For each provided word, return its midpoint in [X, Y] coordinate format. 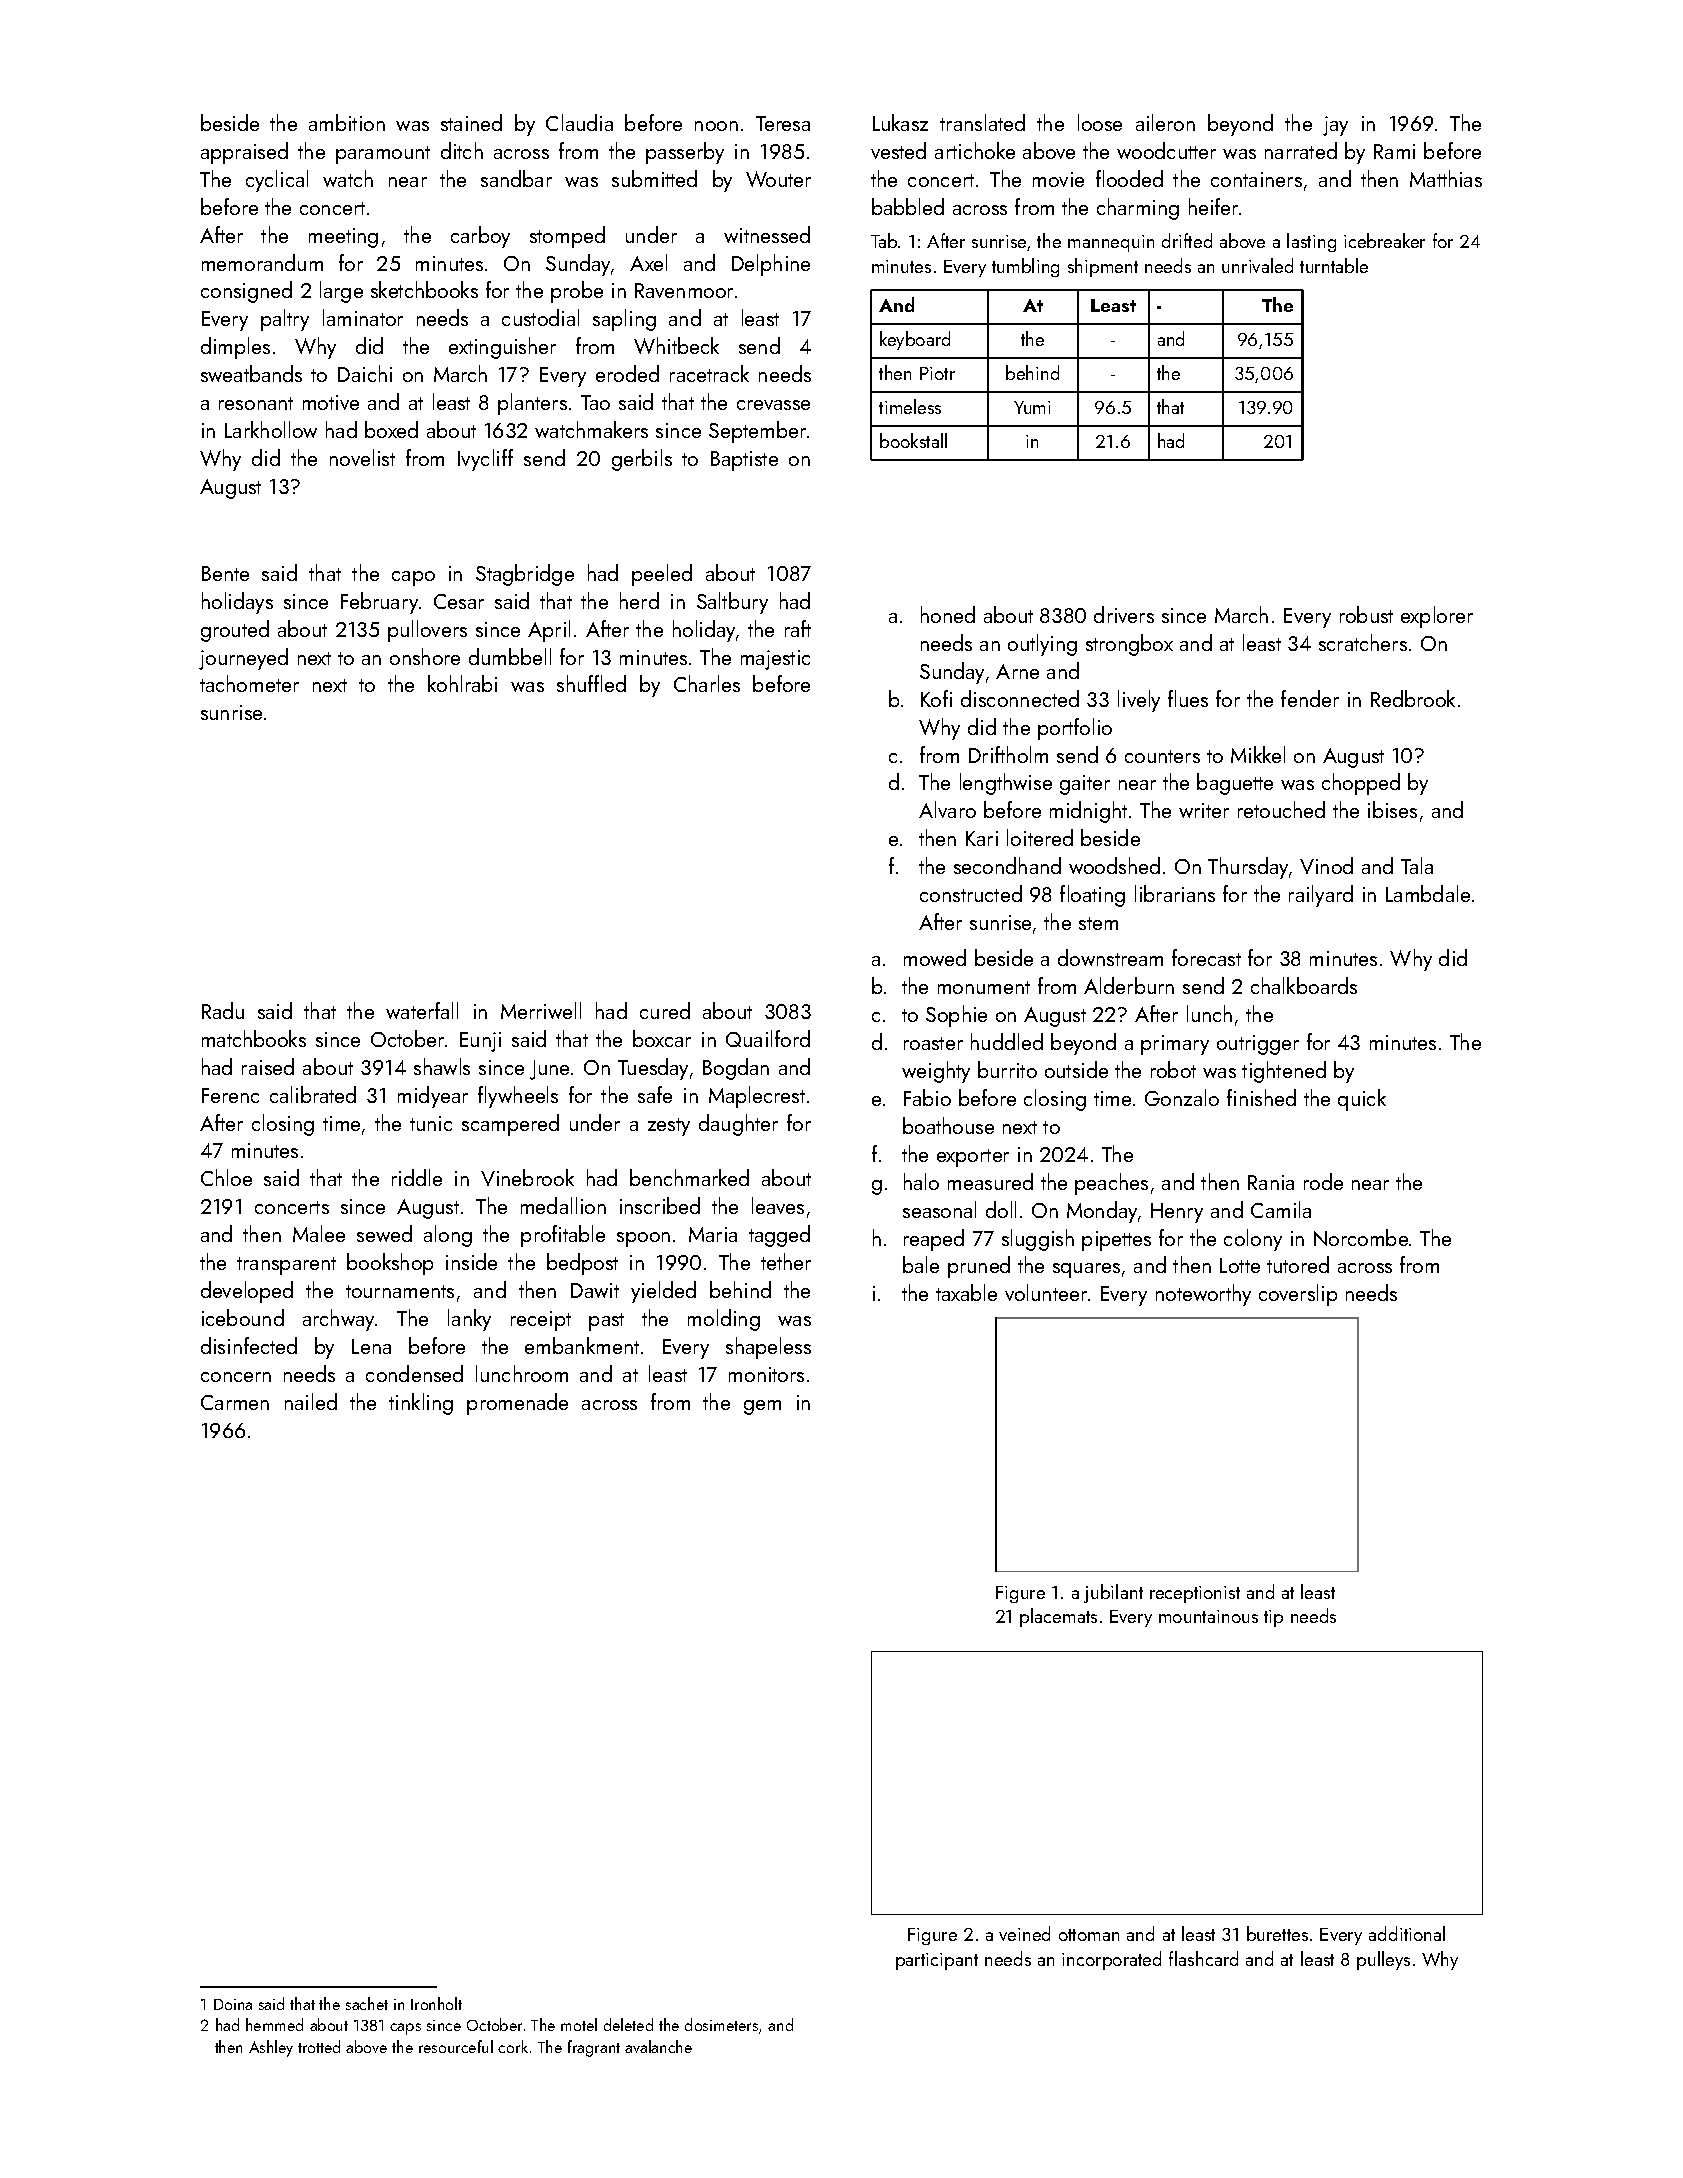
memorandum [262, 262]
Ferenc [230, 1095]
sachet [367, 2003]
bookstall [913, 440]
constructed [971, 893]
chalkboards [1304, 985]
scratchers [1363, 642]
